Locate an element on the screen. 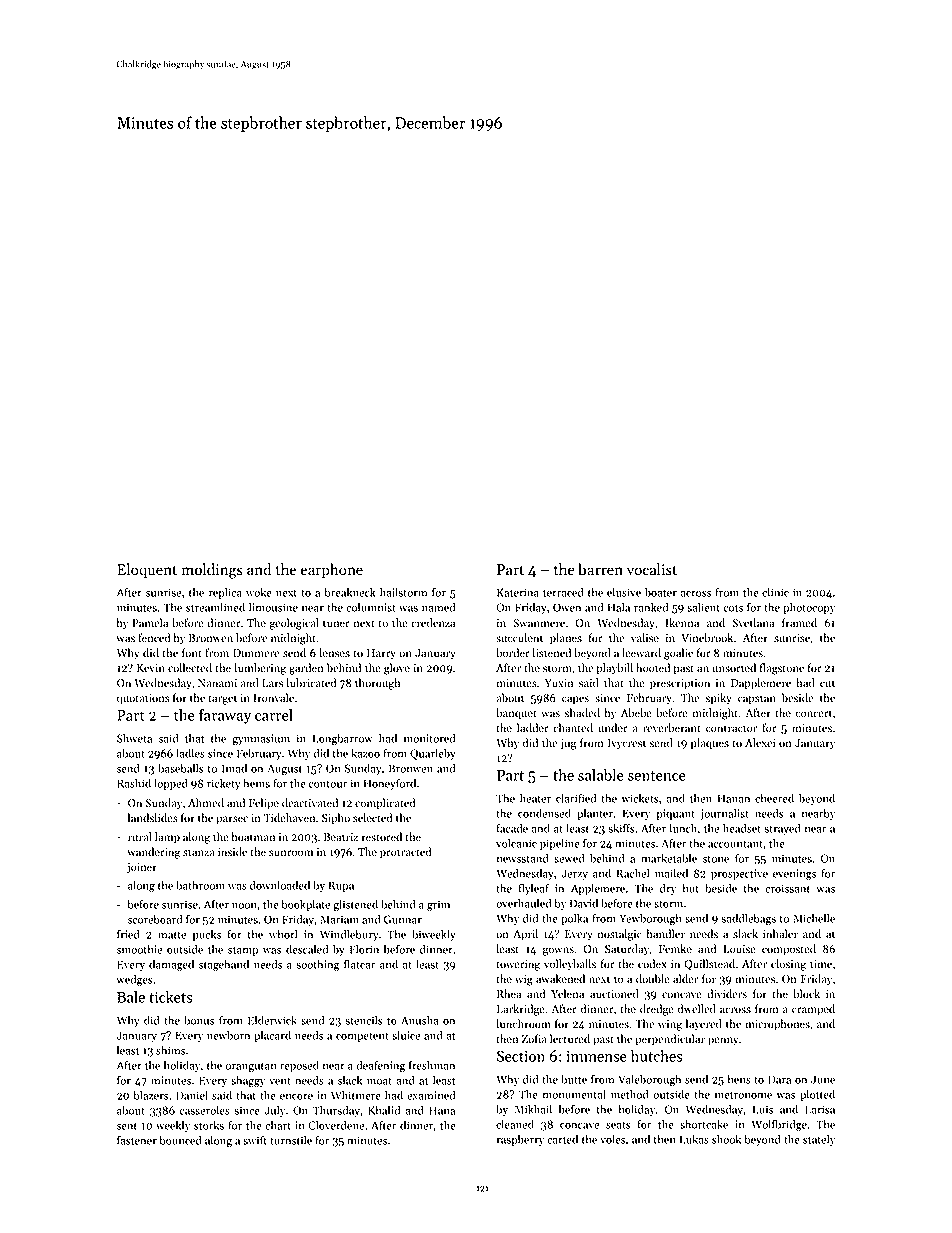 This screenshot has height=1233, width=952. Pamela is located at coordinates (150, 623).
